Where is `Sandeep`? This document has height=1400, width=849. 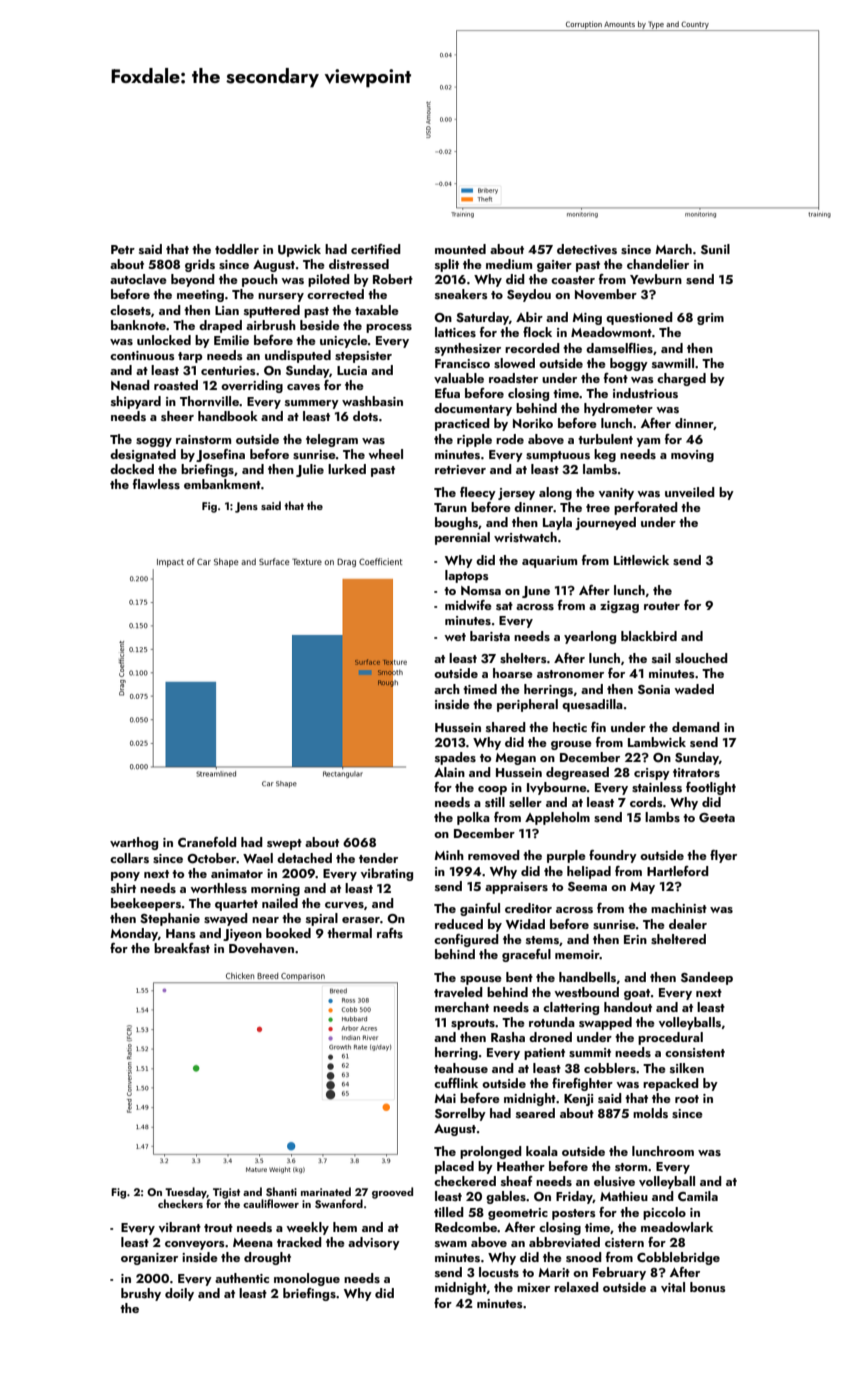
Sandeep is located at coordinates (707, 978).
